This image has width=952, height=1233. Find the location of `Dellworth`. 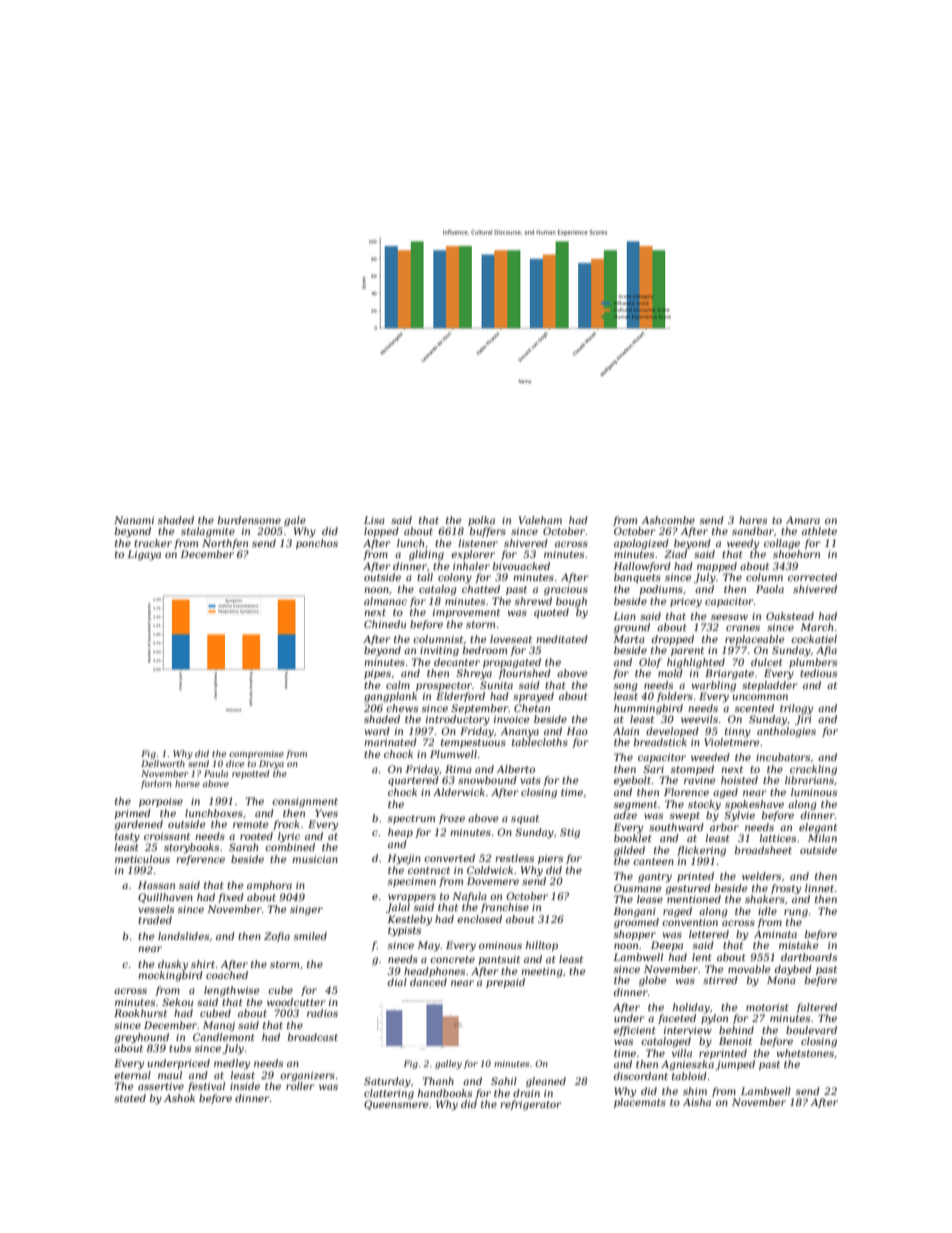

Dellworth is located at coordinates (163, 763).
